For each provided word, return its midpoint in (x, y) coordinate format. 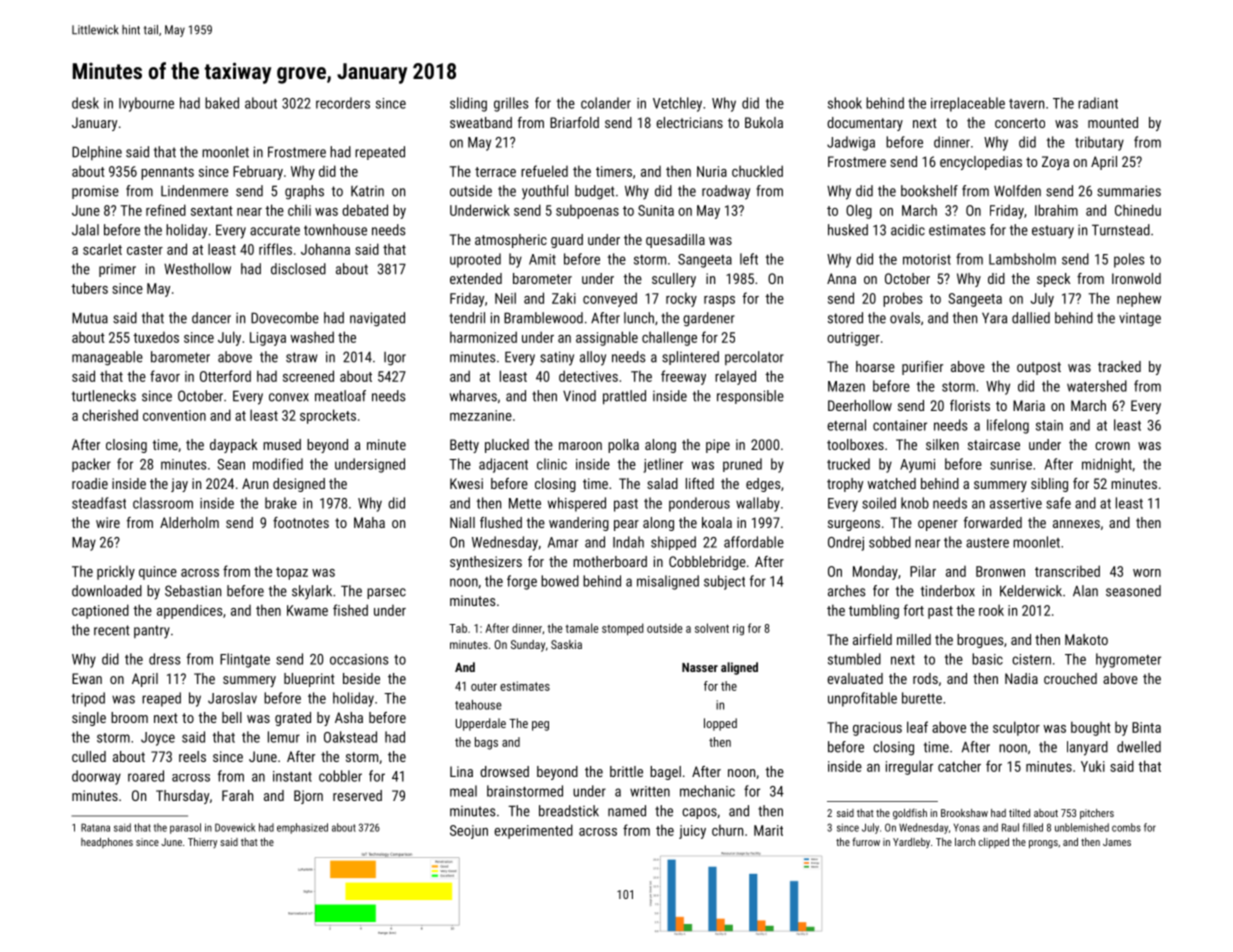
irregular (909, 767)
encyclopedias (981, 163)
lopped (720, 724)
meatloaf (340, 396)
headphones (107, 843)
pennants (167, 173)
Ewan (87, 678)
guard (567, 241)
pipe (718, 446)
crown (1112, 446)
